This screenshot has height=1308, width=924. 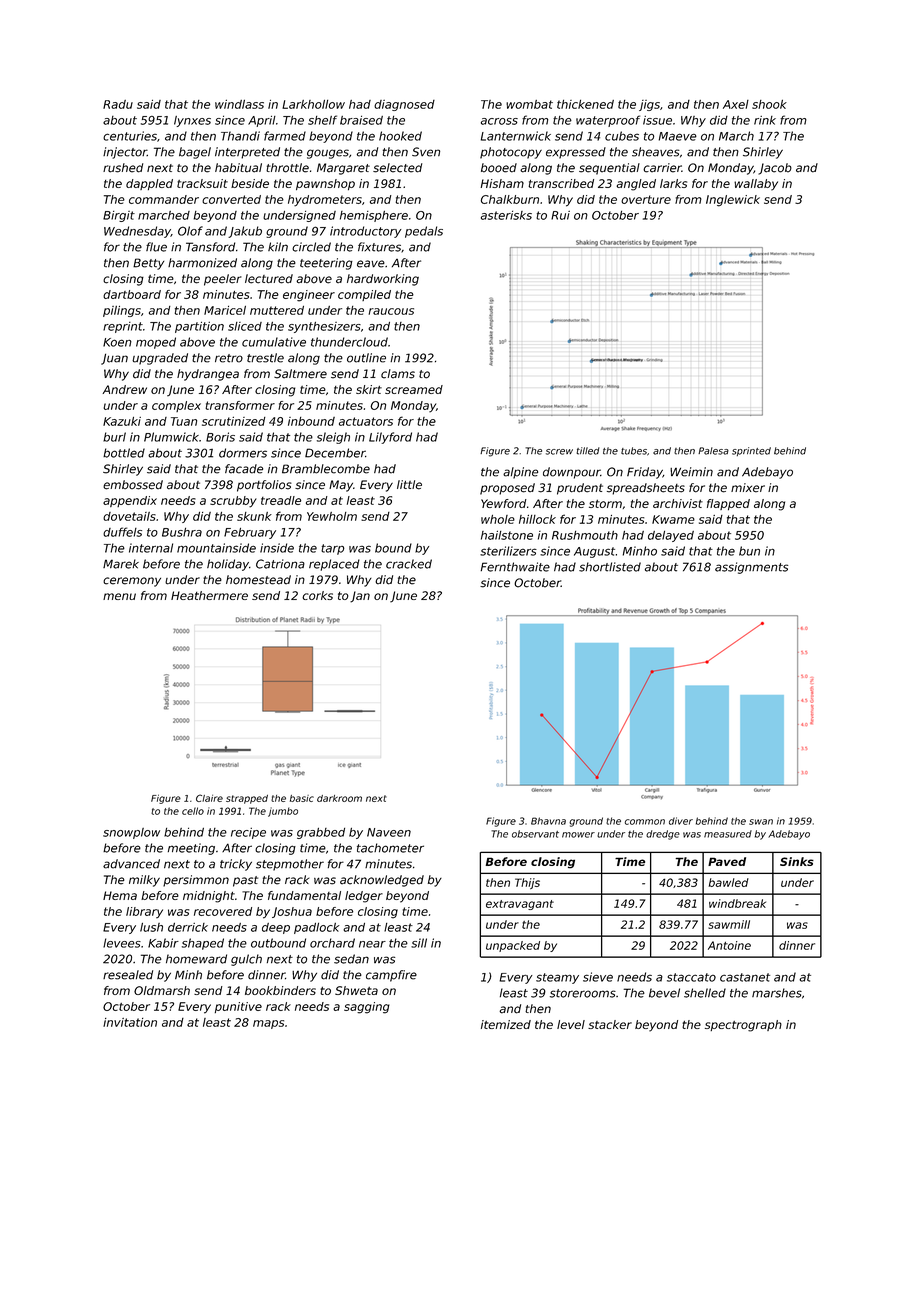 I want to click on flapped, so click(x=728, y=504).
